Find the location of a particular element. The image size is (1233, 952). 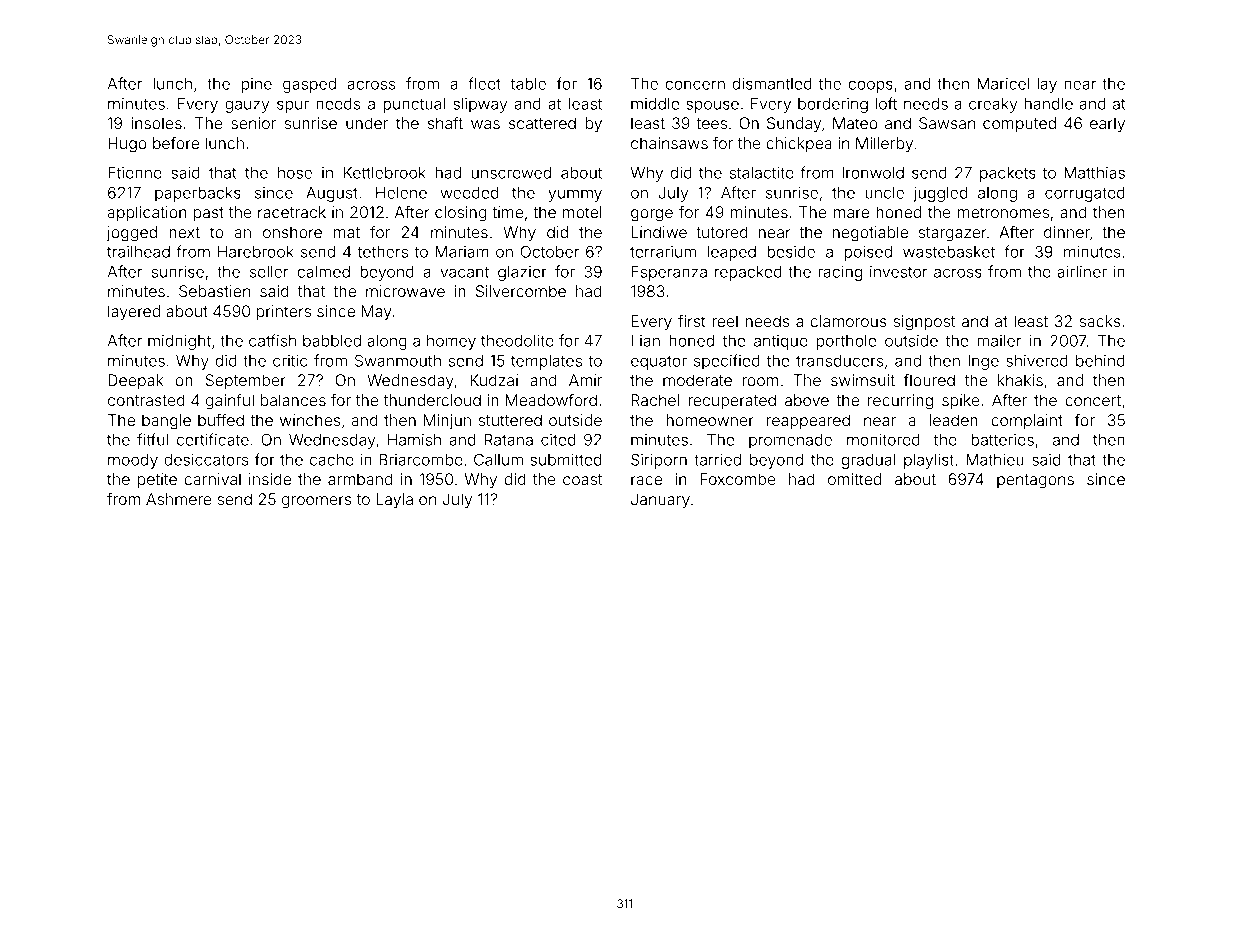

Ironwold is located at coordinates (873, 173).
